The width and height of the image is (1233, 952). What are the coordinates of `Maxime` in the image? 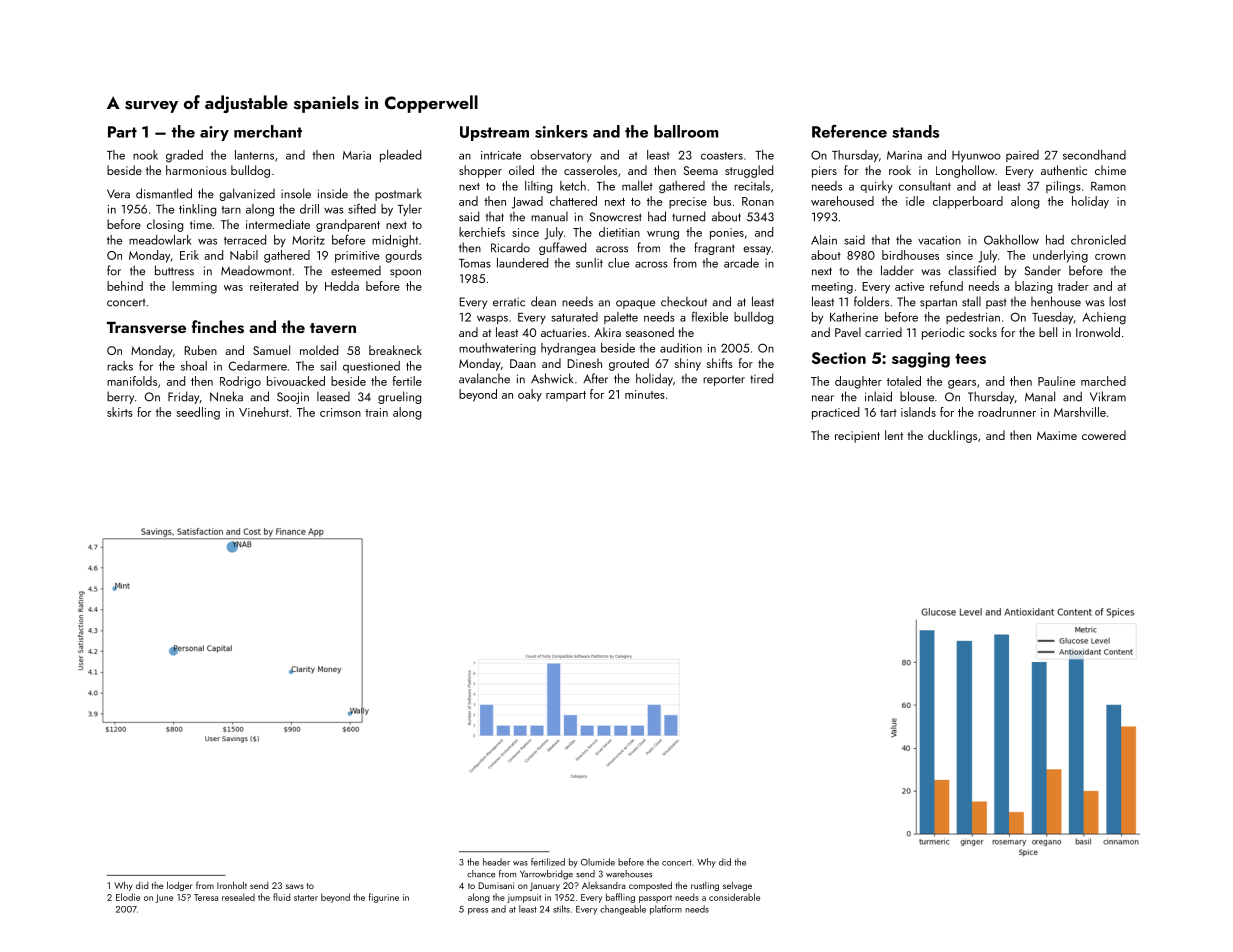 It's located at (1057, 435).
